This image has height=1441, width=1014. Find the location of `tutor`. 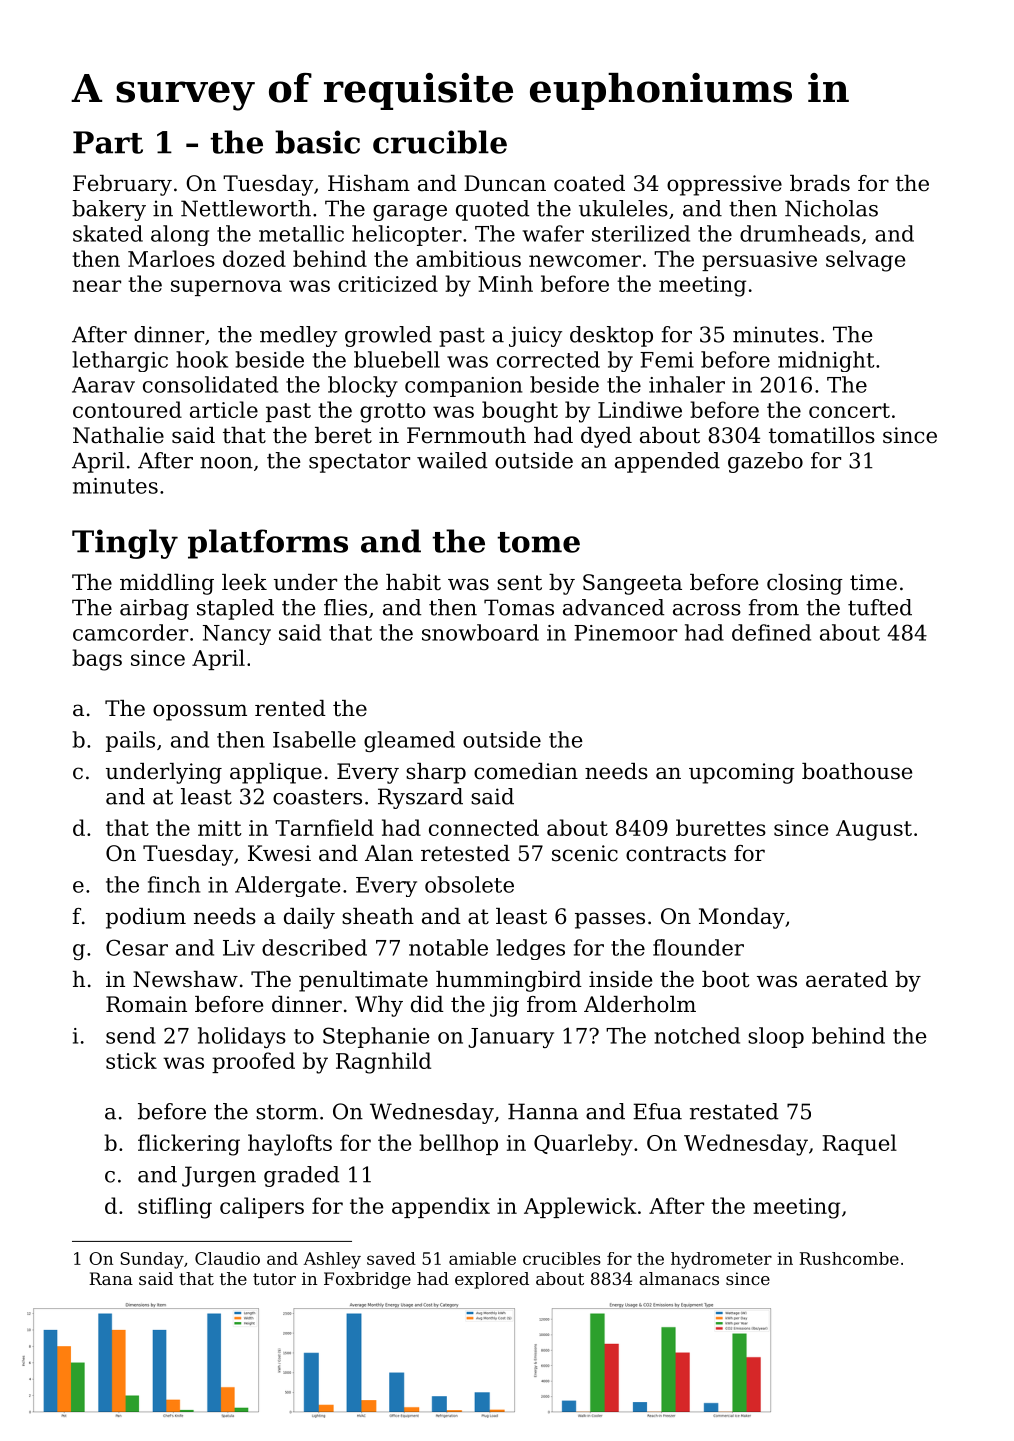

tutor is located at coordinates (274, 1279).
